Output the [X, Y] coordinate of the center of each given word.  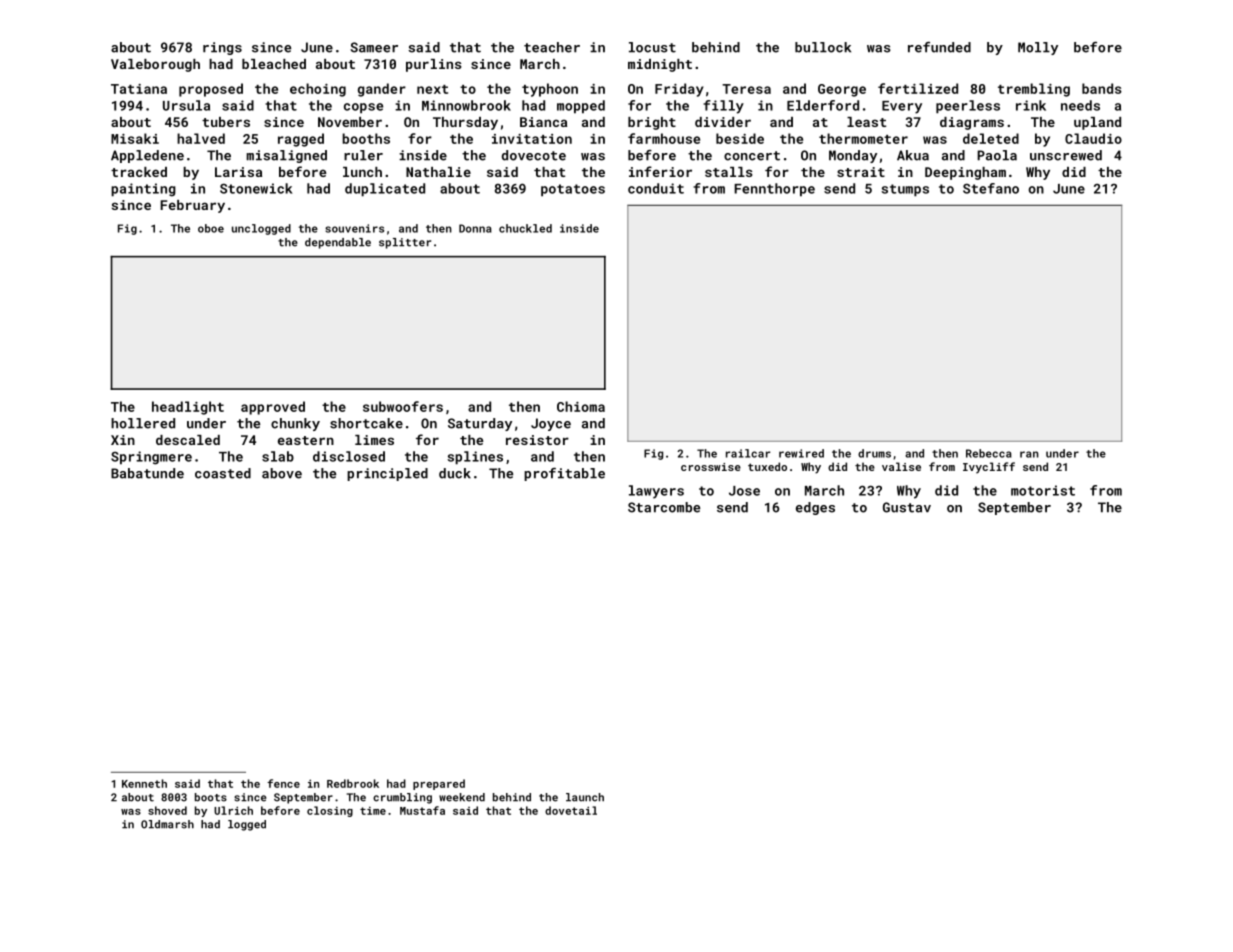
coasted [223, 473]
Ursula [186, 105]
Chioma [581, 406]
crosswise [711, 467]
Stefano [991, 188]
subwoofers [403, 406]
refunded [939, 47]
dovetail [571, 810]
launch [585, 797]
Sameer [374, 47]
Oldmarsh [167, 824]
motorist [1043, 490]
